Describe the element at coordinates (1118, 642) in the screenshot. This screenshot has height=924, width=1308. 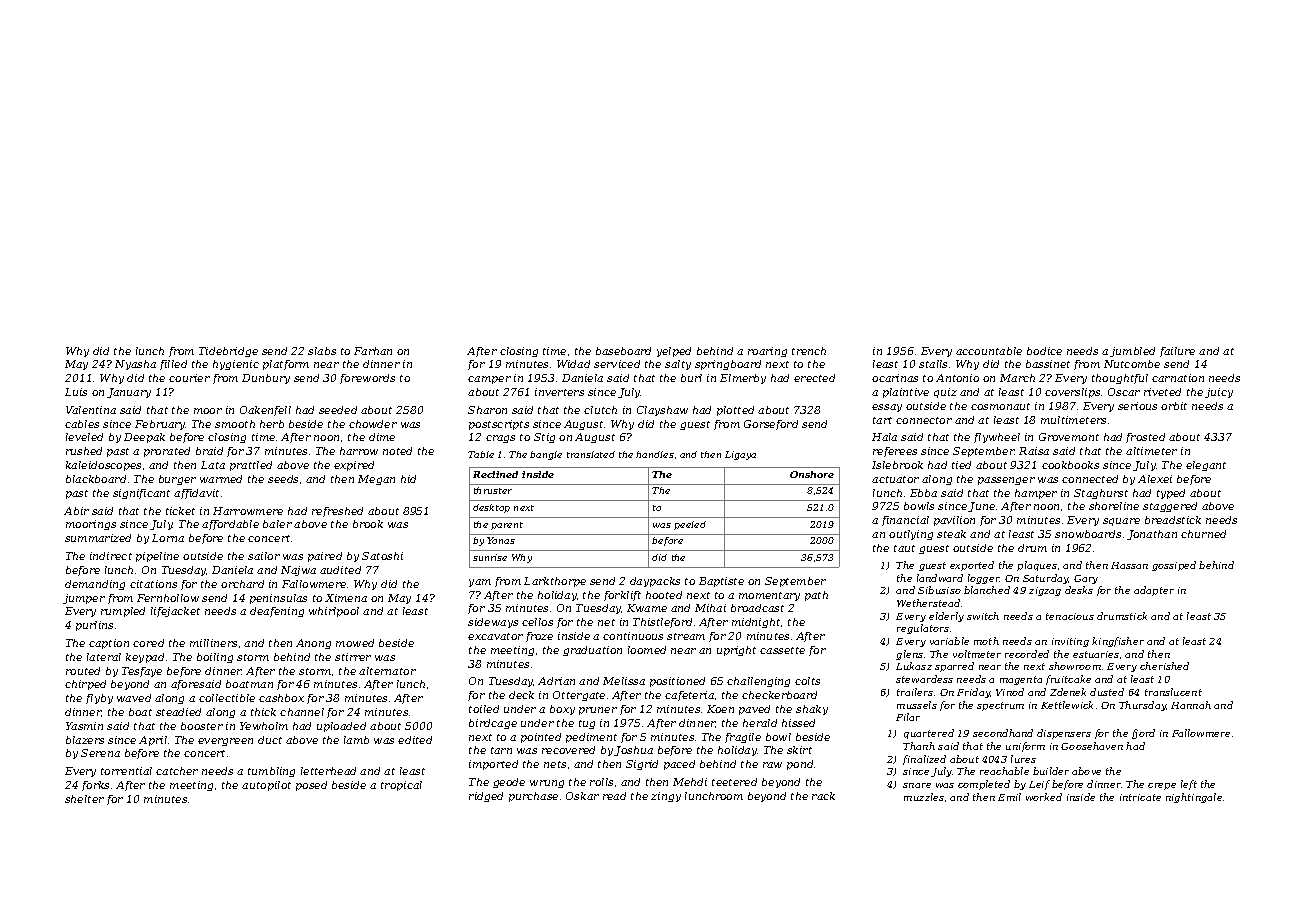
I see `kingfisher` at that location.
